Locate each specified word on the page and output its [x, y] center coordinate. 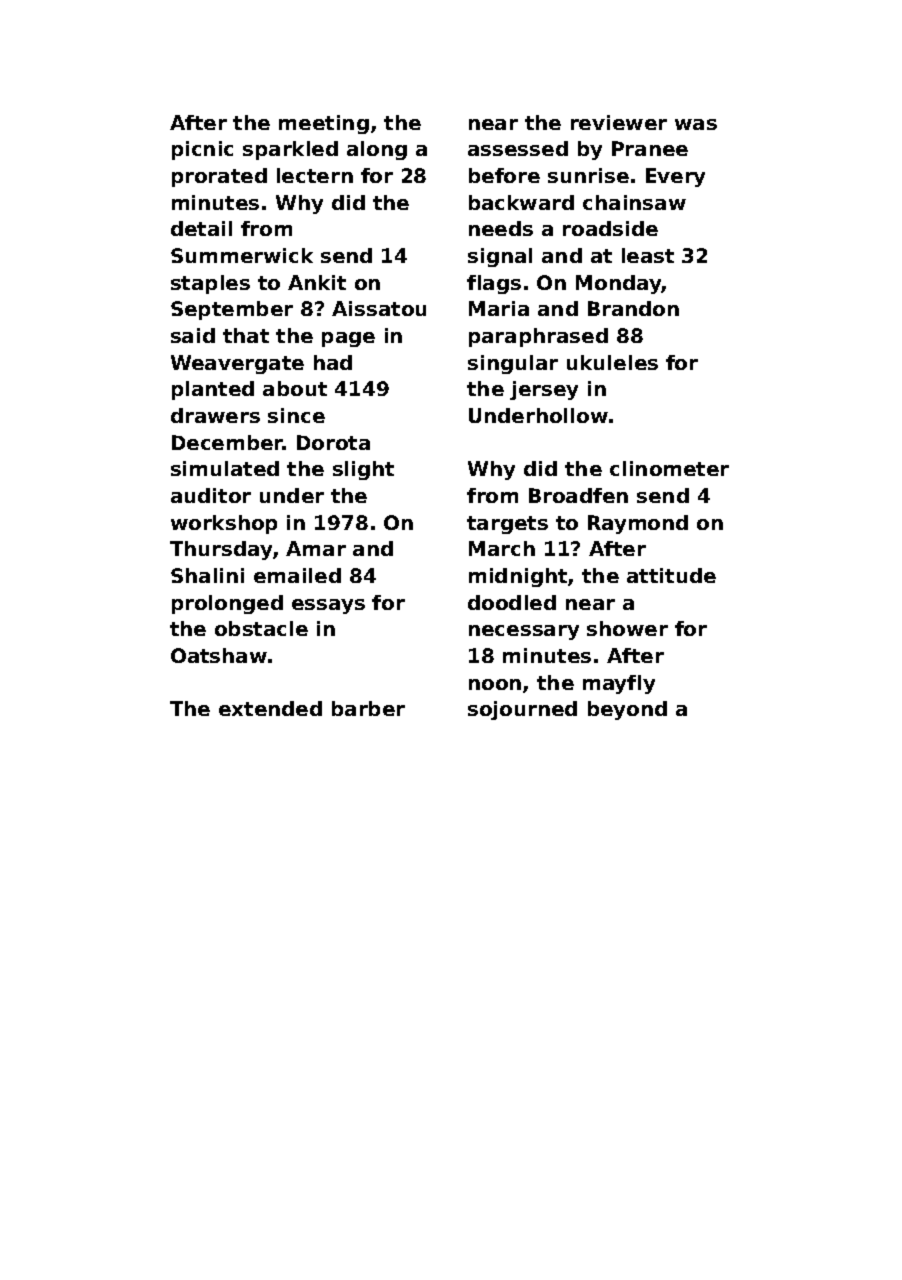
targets [507, 525]
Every [675, 177]
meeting [324, 124]
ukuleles [612, 362]
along [377, 150]
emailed [297, 575]
